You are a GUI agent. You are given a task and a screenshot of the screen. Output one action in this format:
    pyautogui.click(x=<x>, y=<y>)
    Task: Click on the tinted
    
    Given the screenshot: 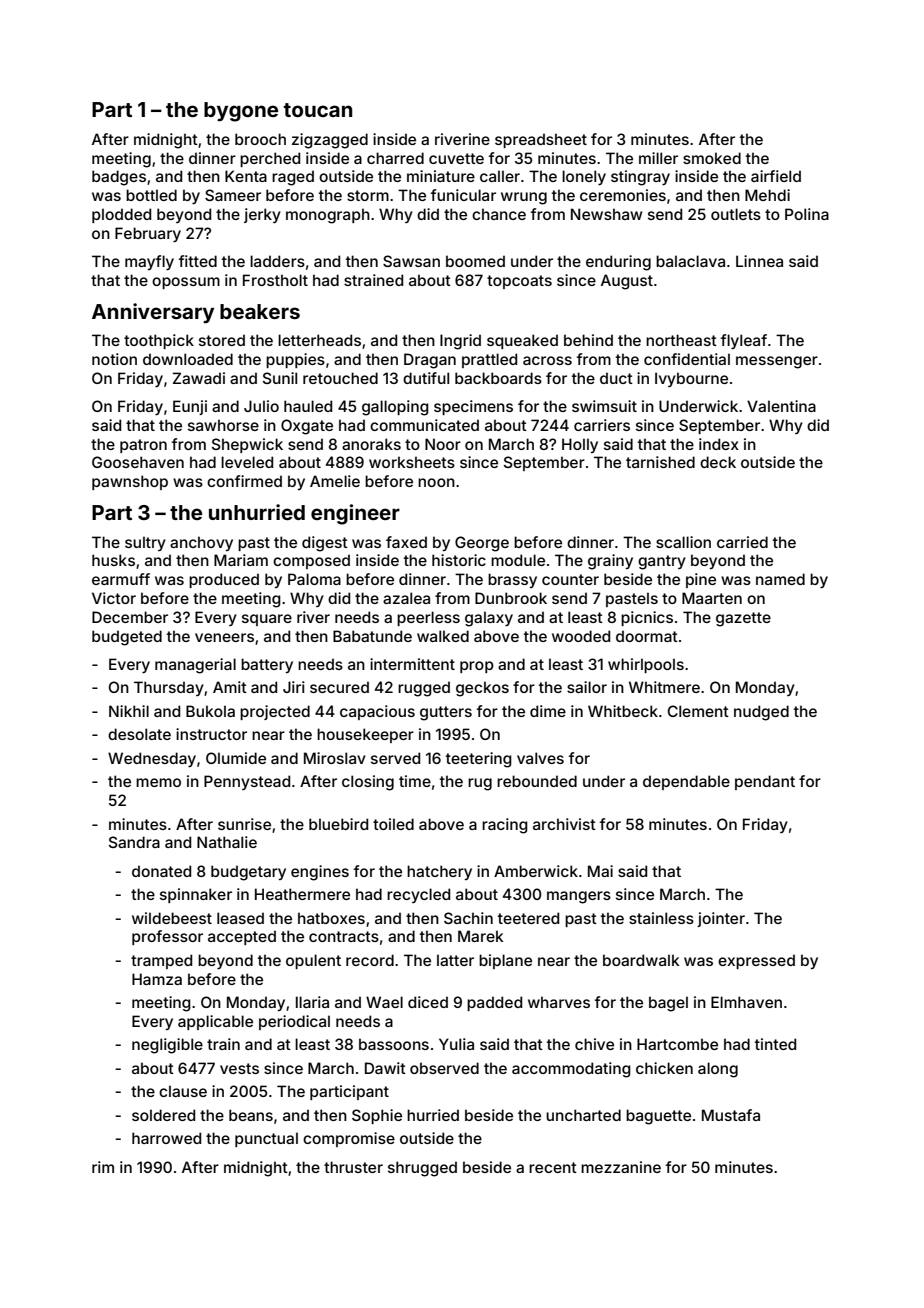 What is the action you would take?
    pyautogui.click(x=775, y=1044)
